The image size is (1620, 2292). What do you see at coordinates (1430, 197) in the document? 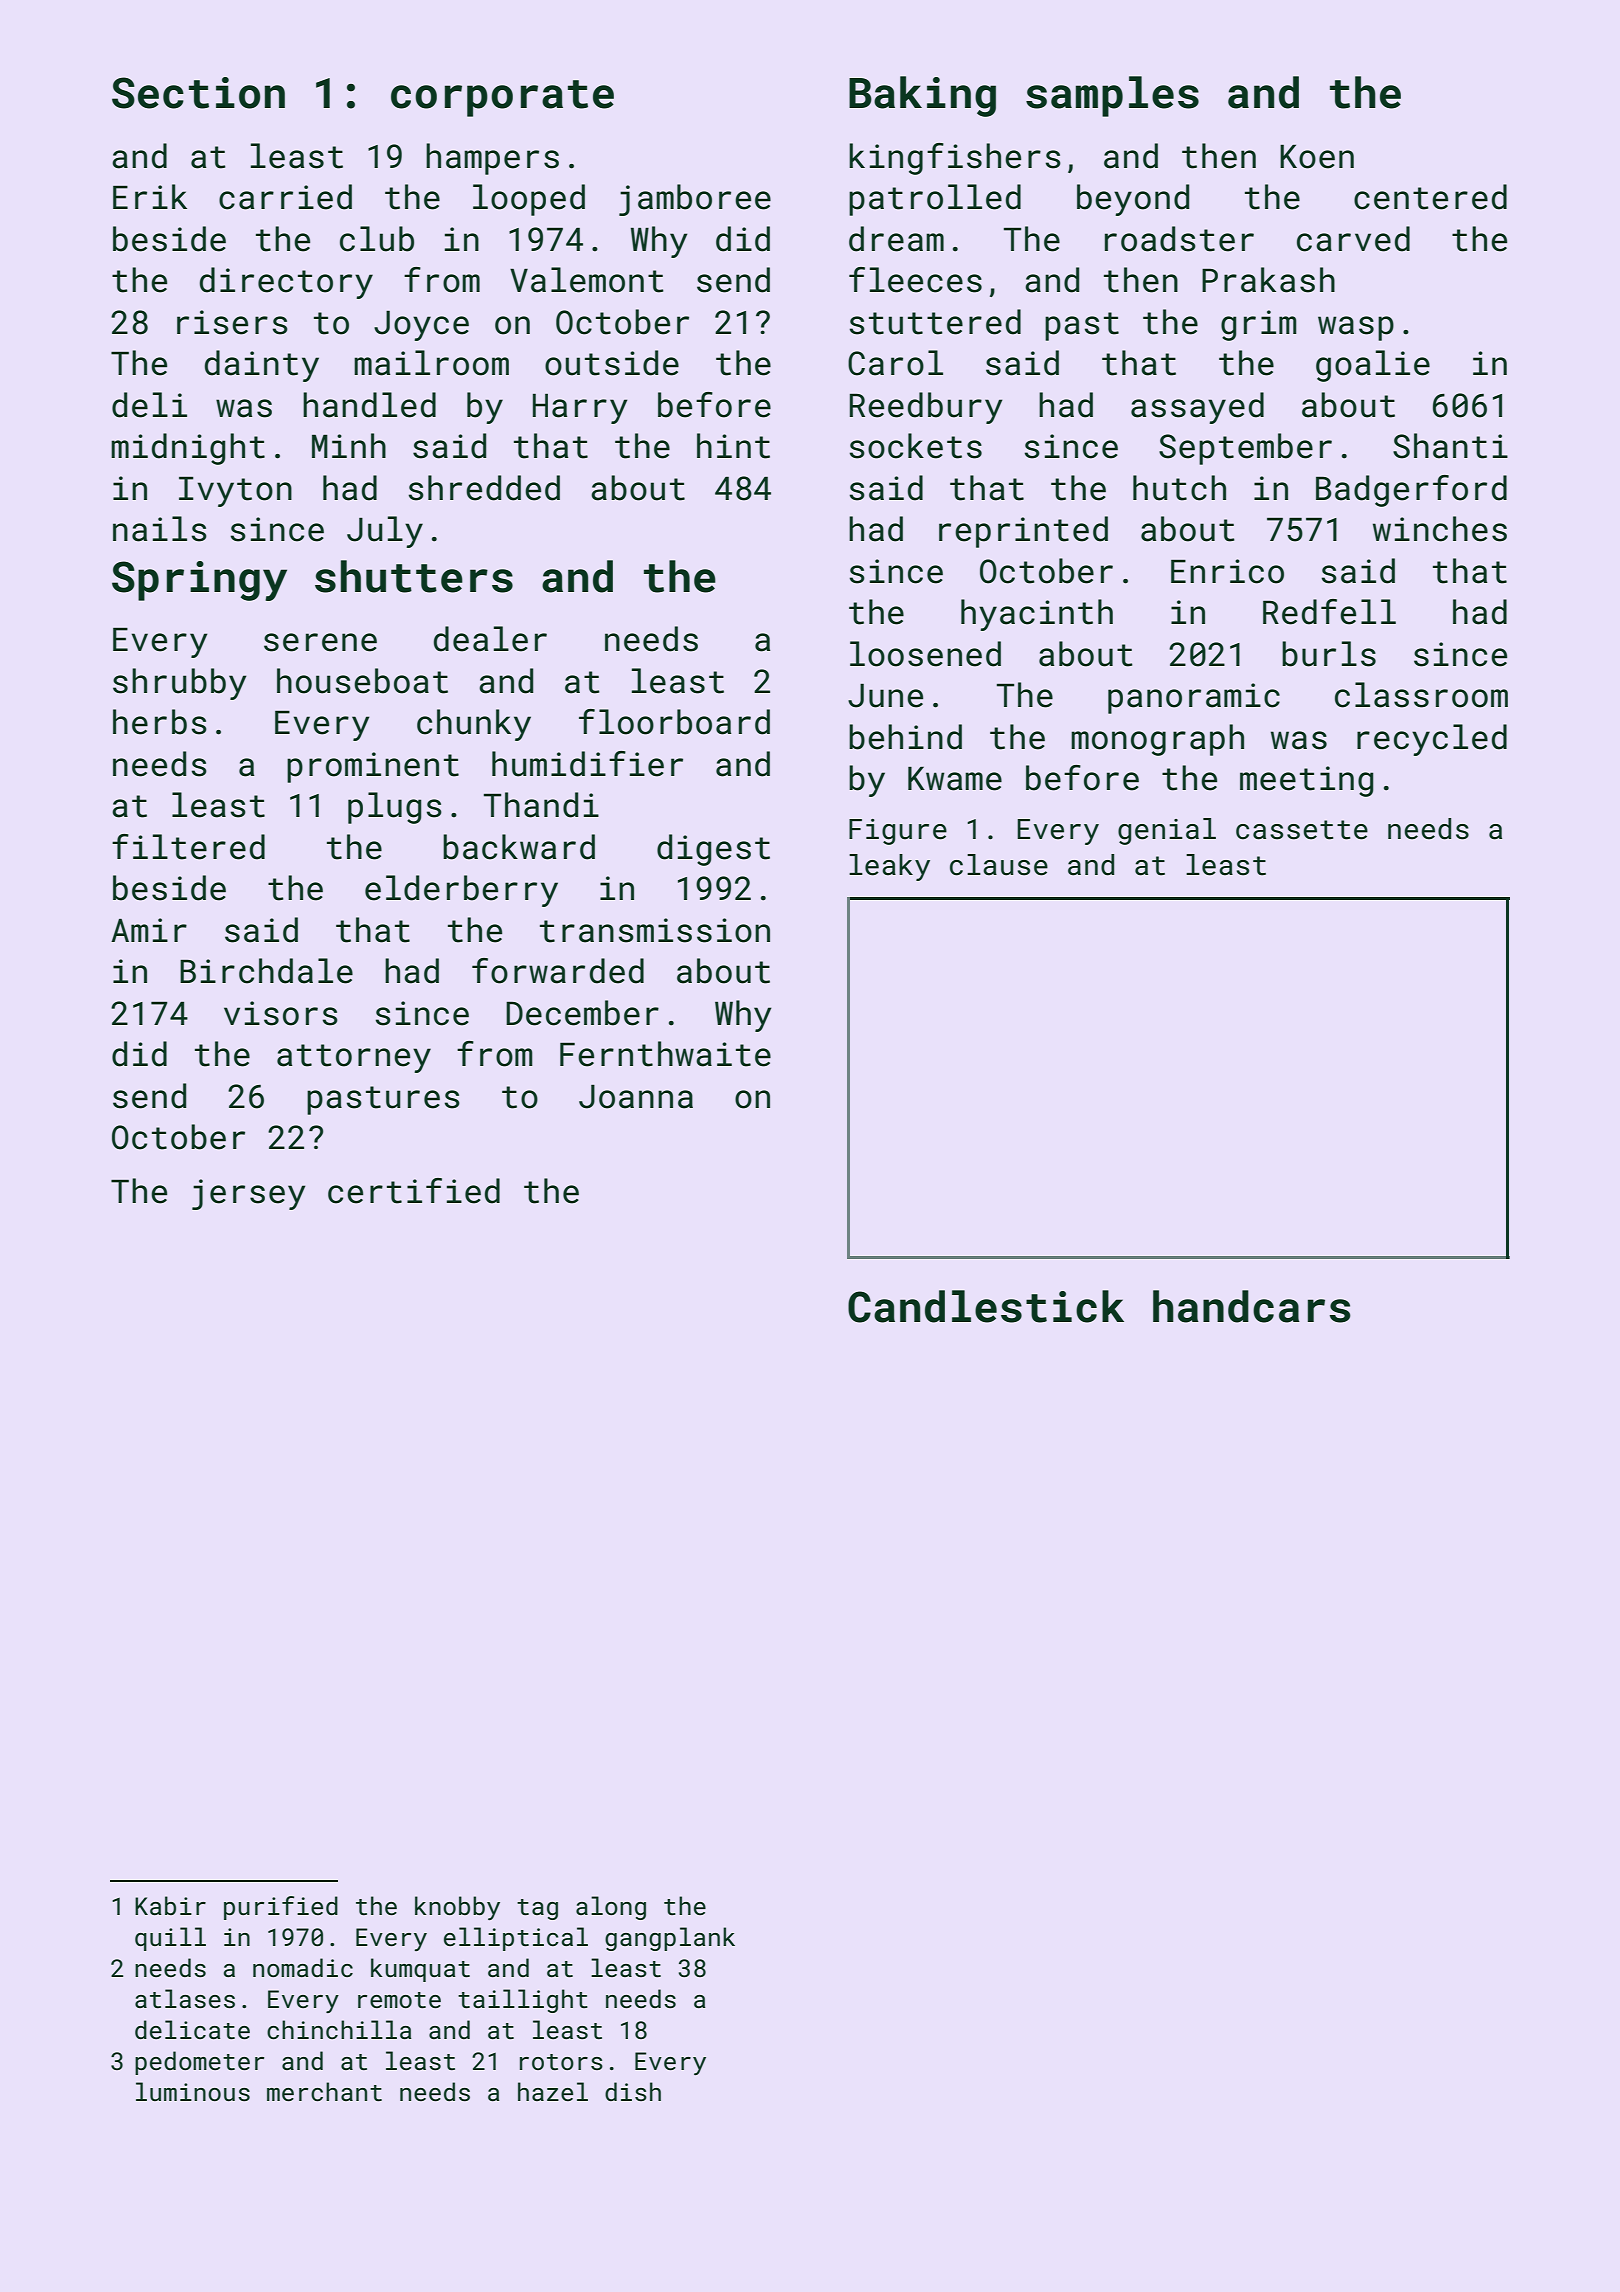
I see `centered` at bounding box center [1430, 197].
